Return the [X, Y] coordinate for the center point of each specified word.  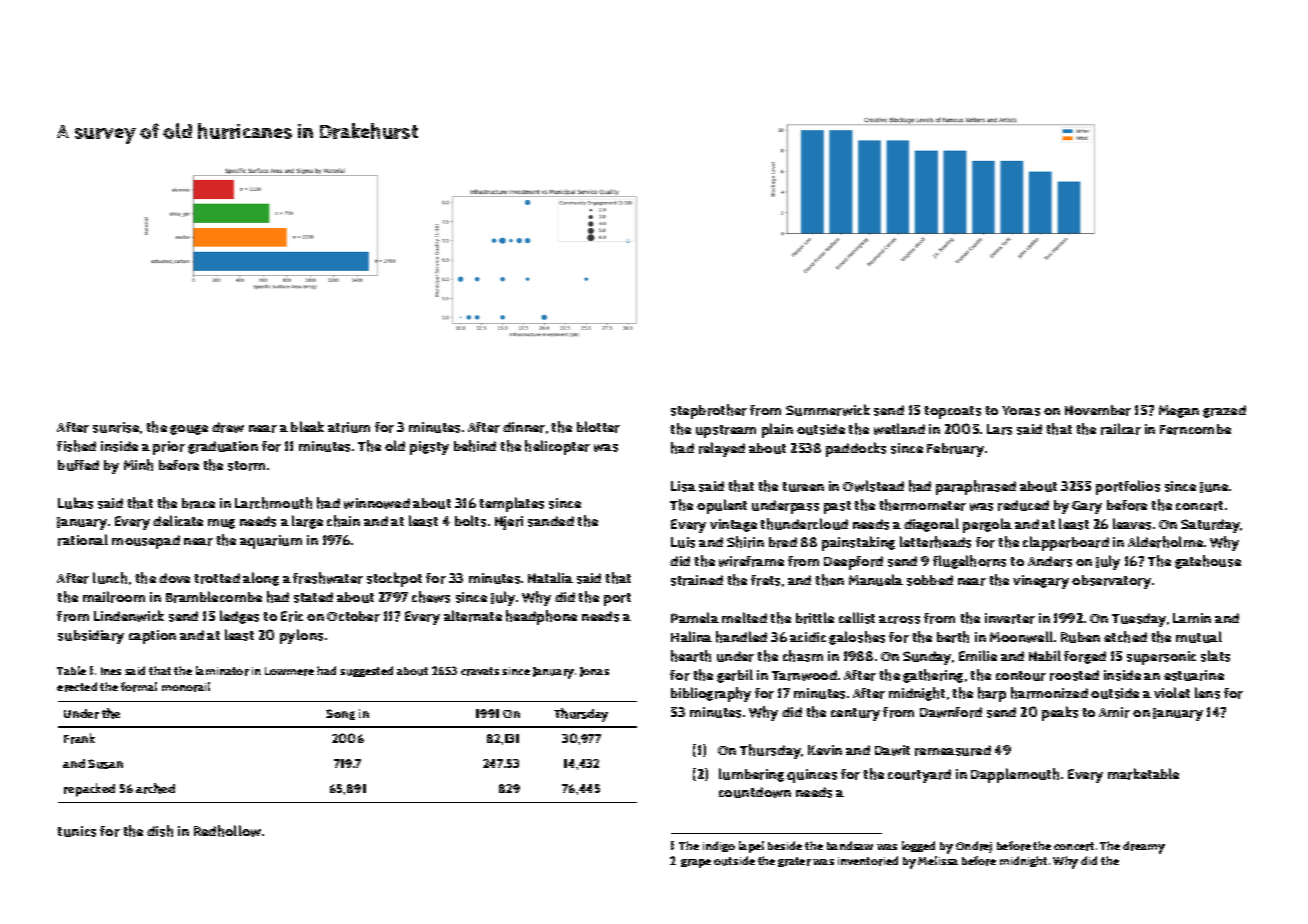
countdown [755, 792]
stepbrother [709, 411]
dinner [524, 427]
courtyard [919, 776]
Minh [138, 465]
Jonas [594, 672]
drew [228, 427]
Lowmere [289, 671]
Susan [105, 764]
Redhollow [227, 831]
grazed [1224, 411]
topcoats [952, 412]
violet [1172, 692]
